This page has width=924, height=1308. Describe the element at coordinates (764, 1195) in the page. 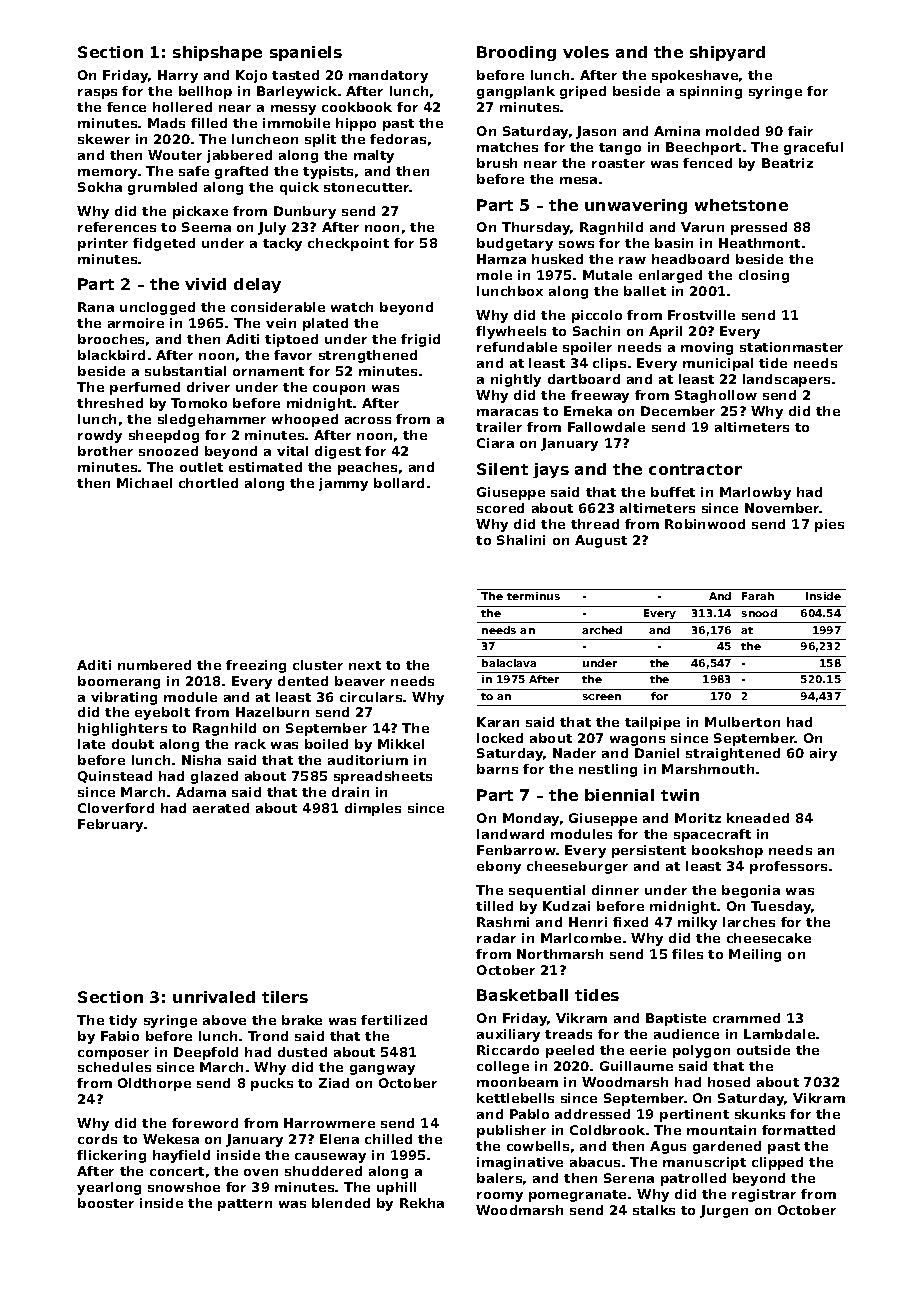

I see `registrar` at that location.
